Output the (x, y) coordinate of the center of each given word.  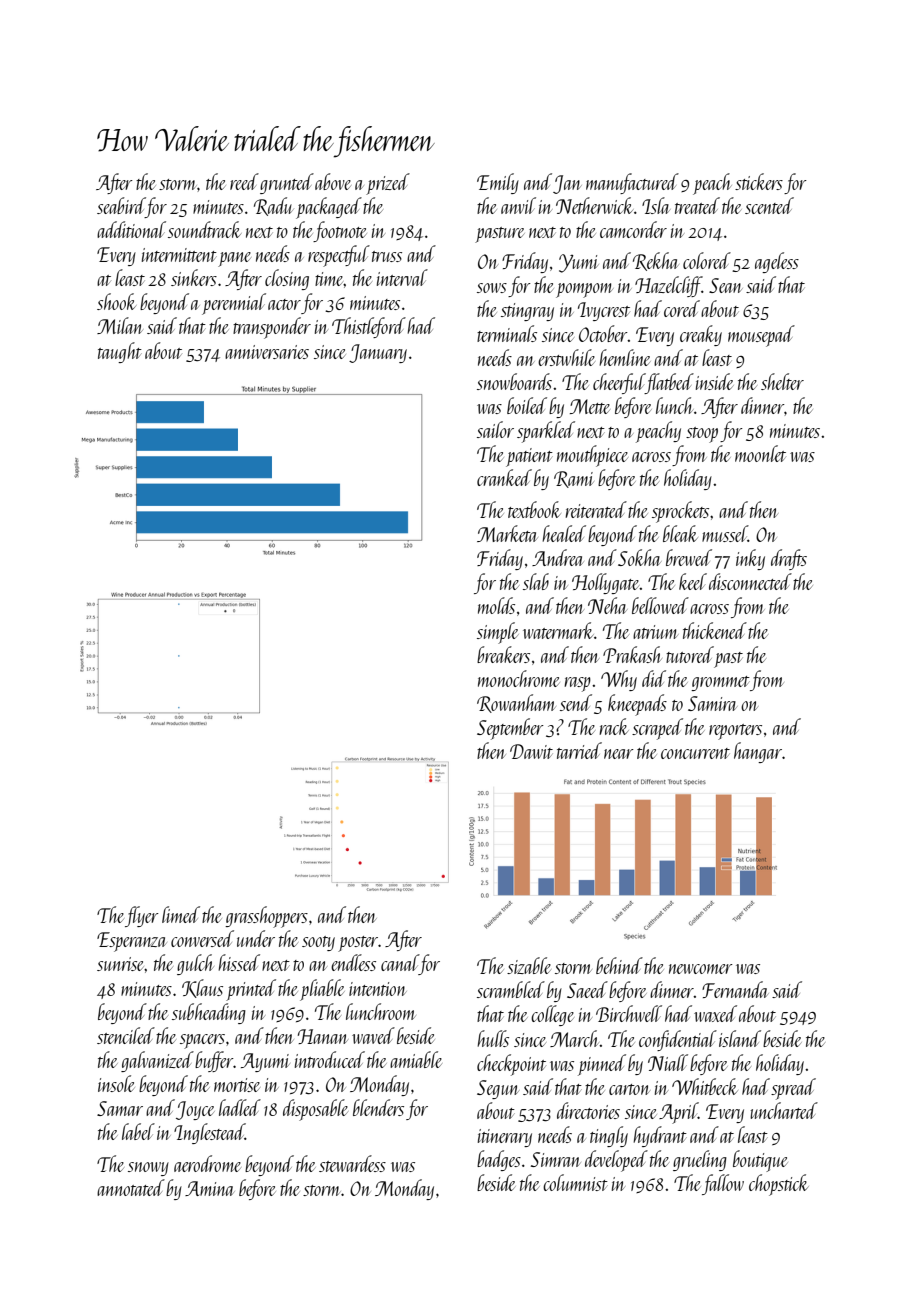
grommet (720, 683)
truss (387, 256)
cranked (504, 477)
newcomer (701, 969)
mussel (725, 533)
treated (697, 205)
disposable (315, 1110)
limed (181, 914)
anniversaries (267, 352)
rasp (578, 684)
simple (498, 633)
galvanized (157, 1061)
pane (234, 259)
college (552, 1015)
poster (358, 944)
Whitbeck (705, 1086)
